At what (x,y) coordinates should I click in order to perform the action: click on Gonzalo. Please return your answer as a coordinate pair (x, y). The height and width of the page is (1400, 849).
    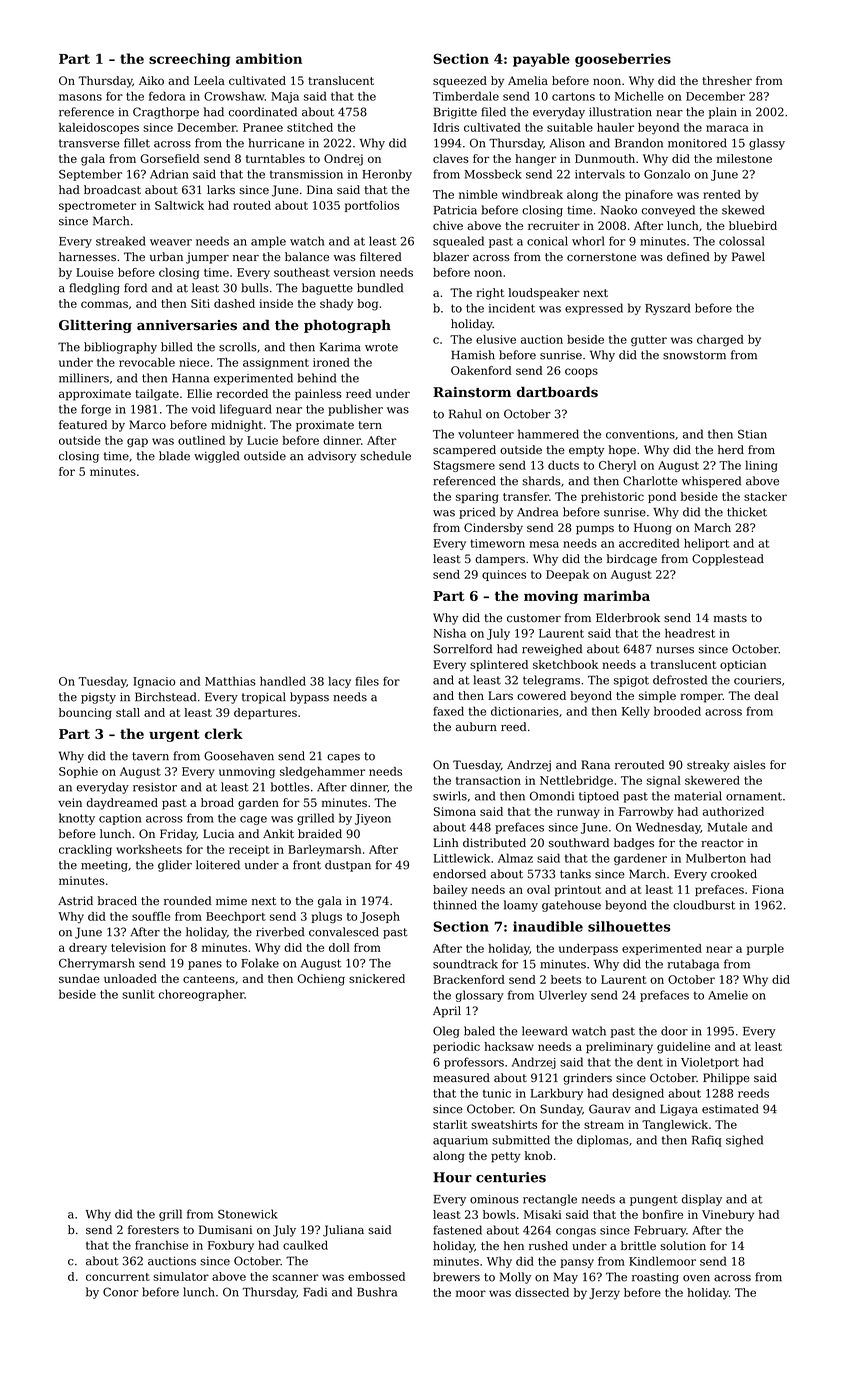
    Looking at the image, I should click on (667, 174).
